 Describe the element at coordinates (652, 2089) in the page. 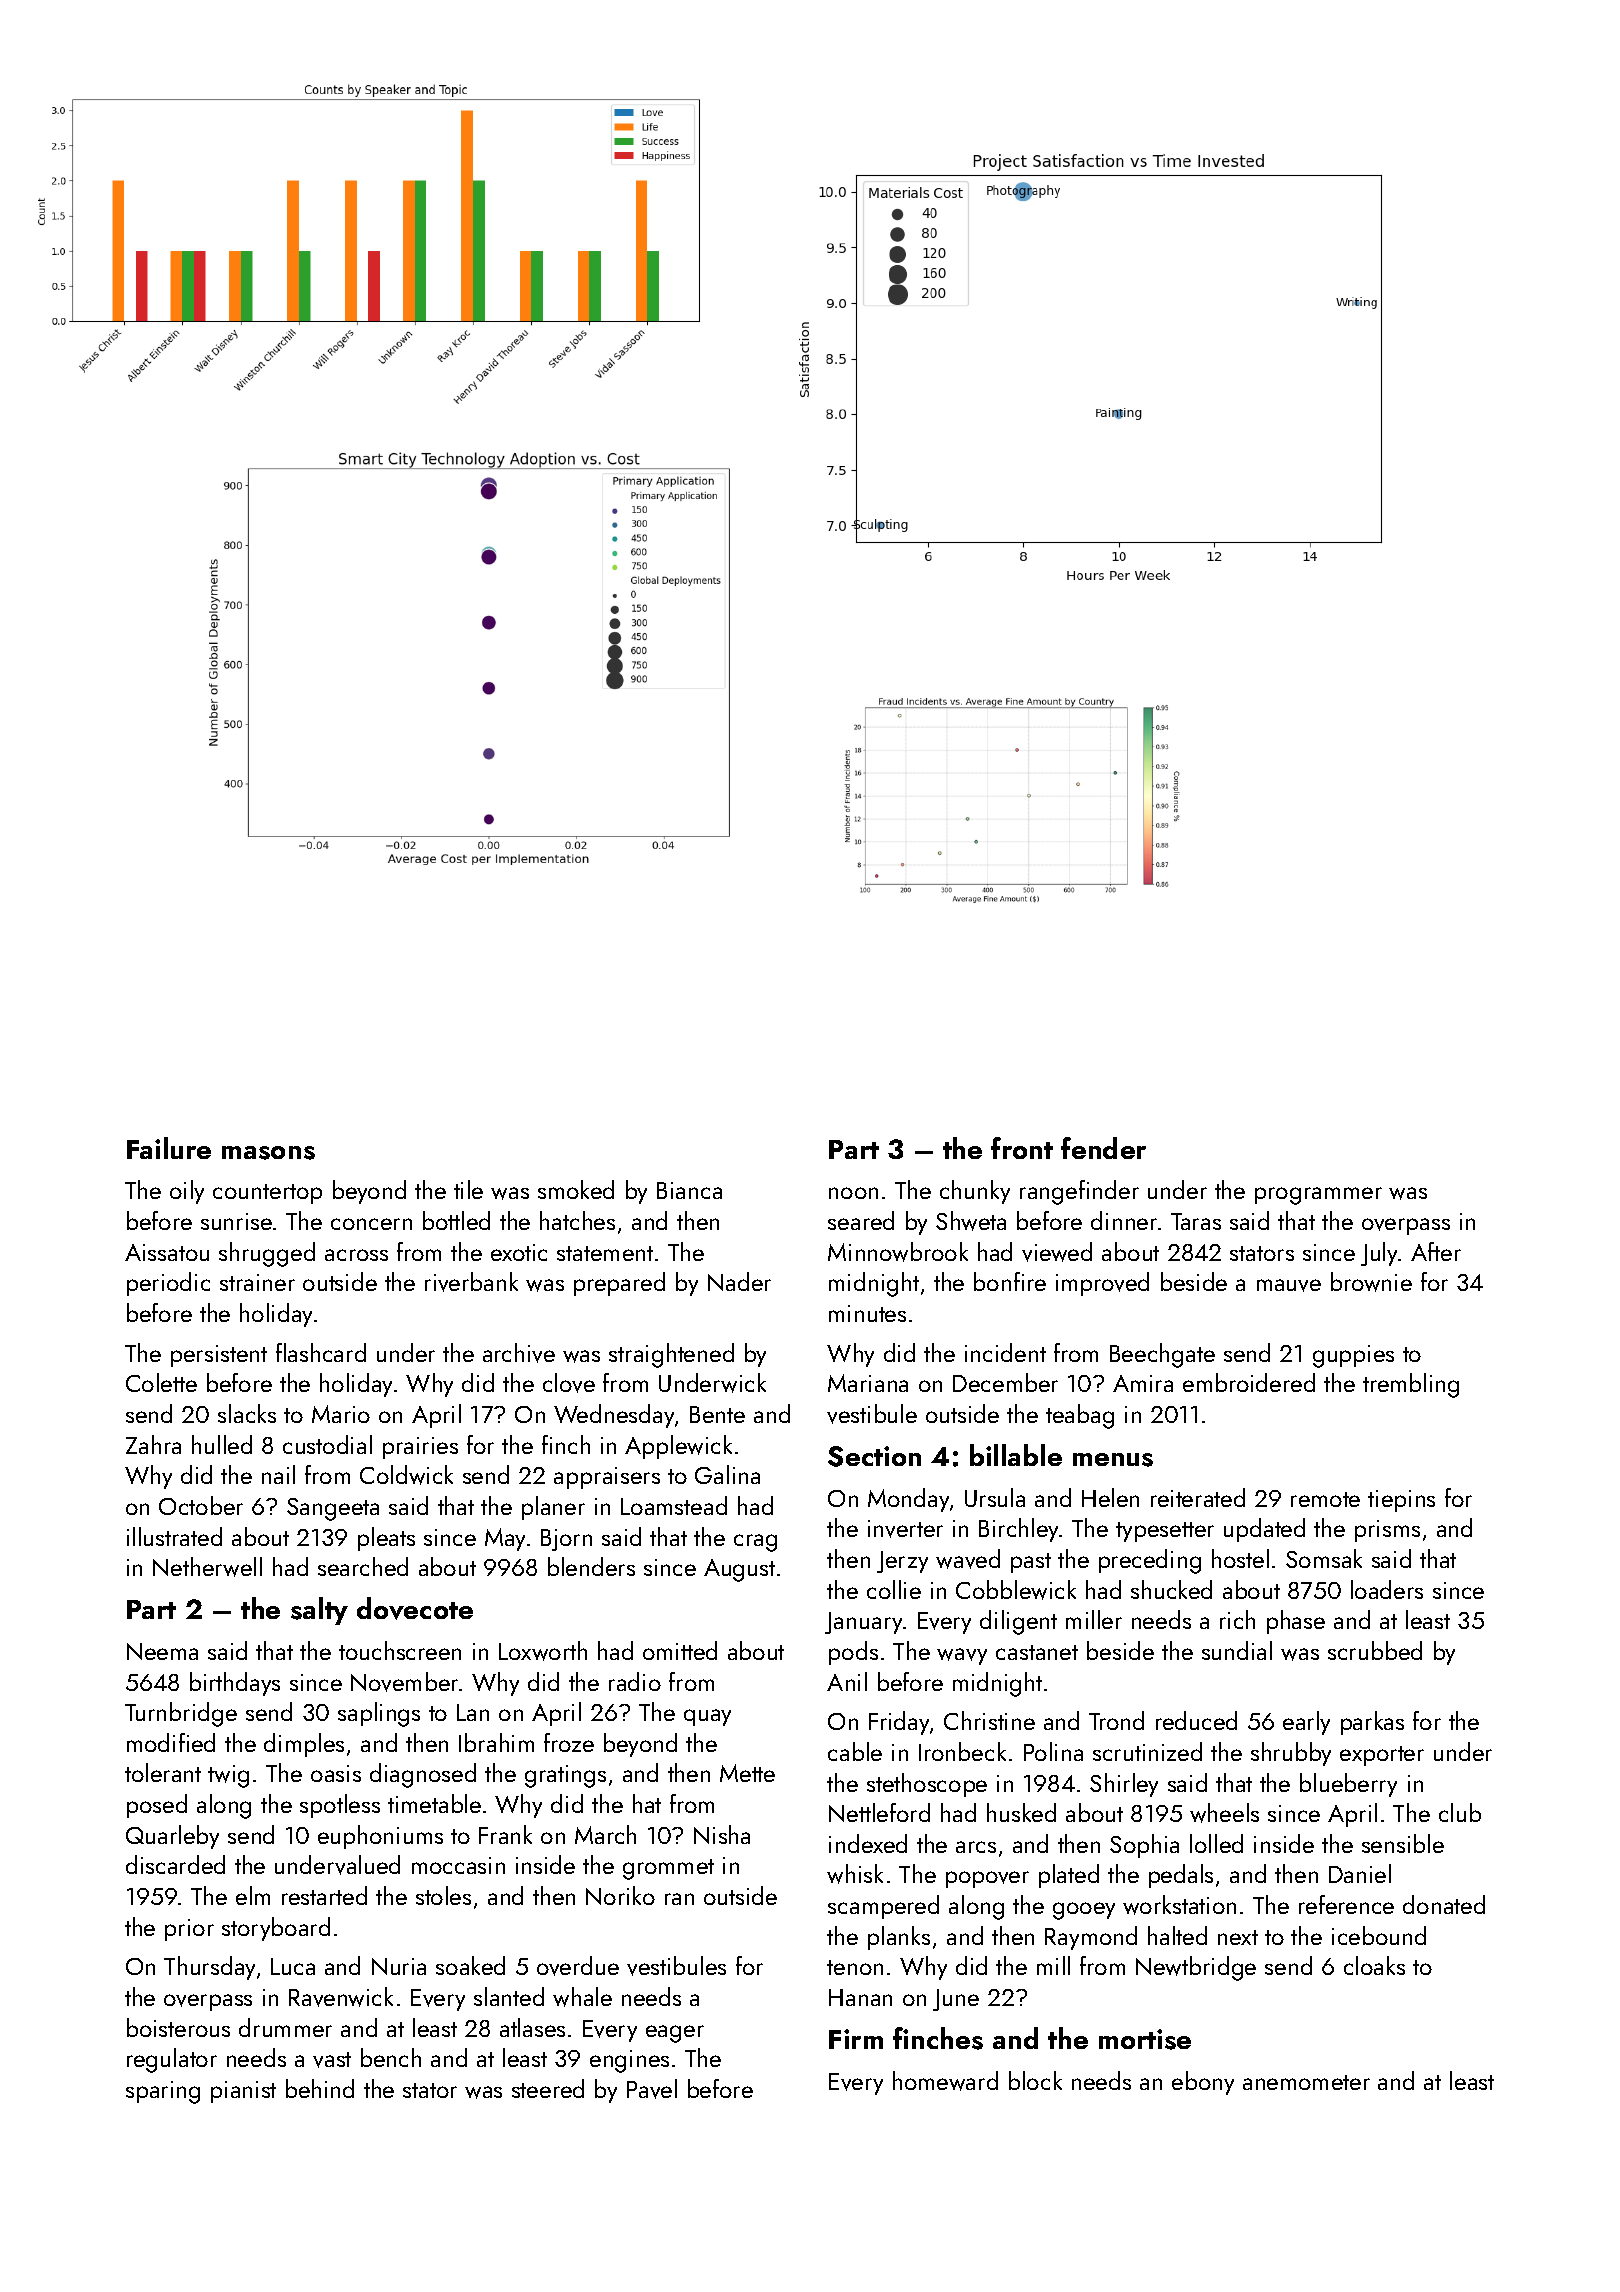

I see `Pavel` at that location.
